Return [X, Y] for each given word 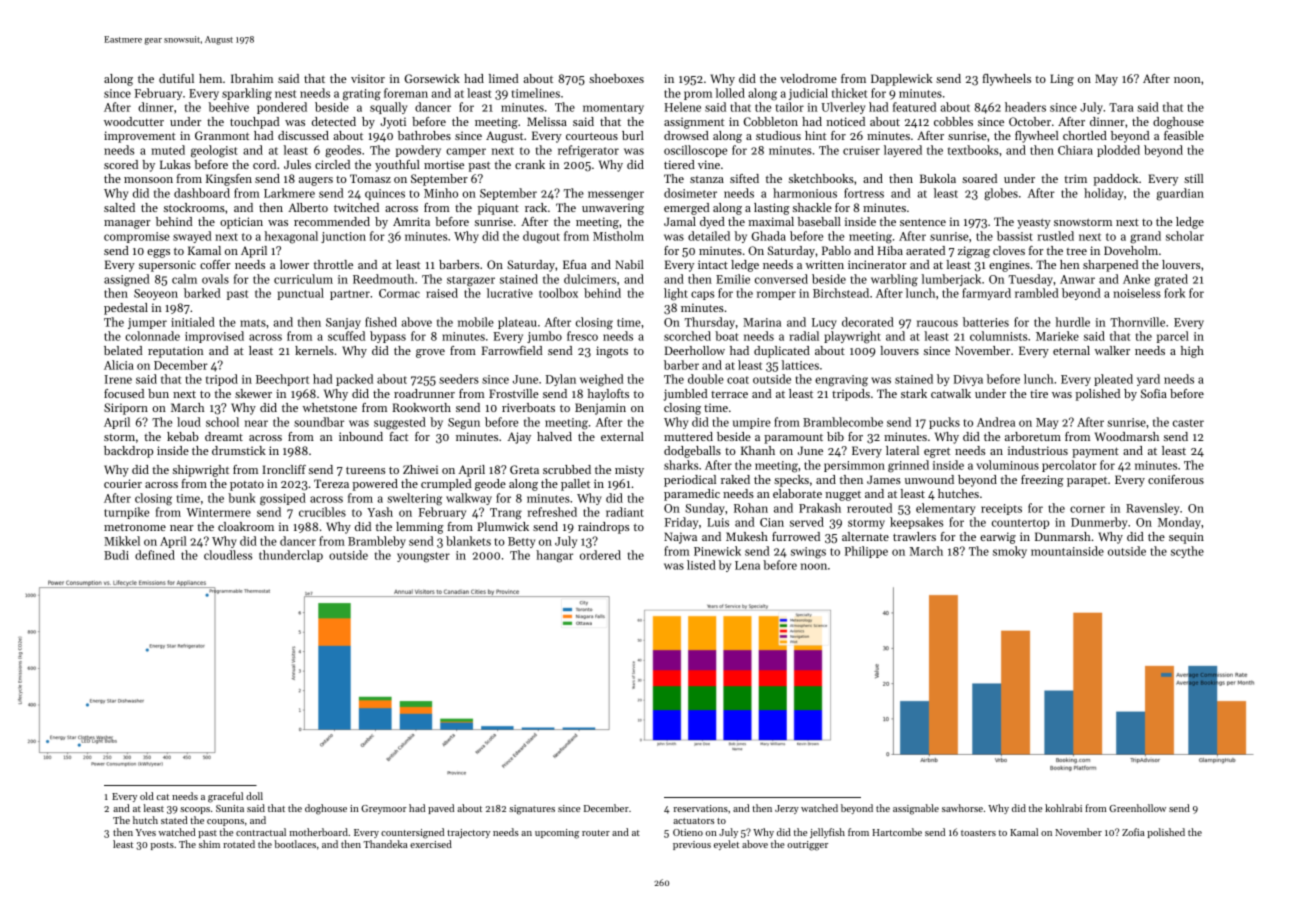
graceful [225, 797]
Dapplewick [901, 80]
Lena [747, 565]
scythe [1187, 552]
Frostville [514, 393]
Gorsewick [432, 78]
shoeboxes [616, 78]
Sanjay [343, 323]
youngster [423, 557]
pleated [1113, 380]
